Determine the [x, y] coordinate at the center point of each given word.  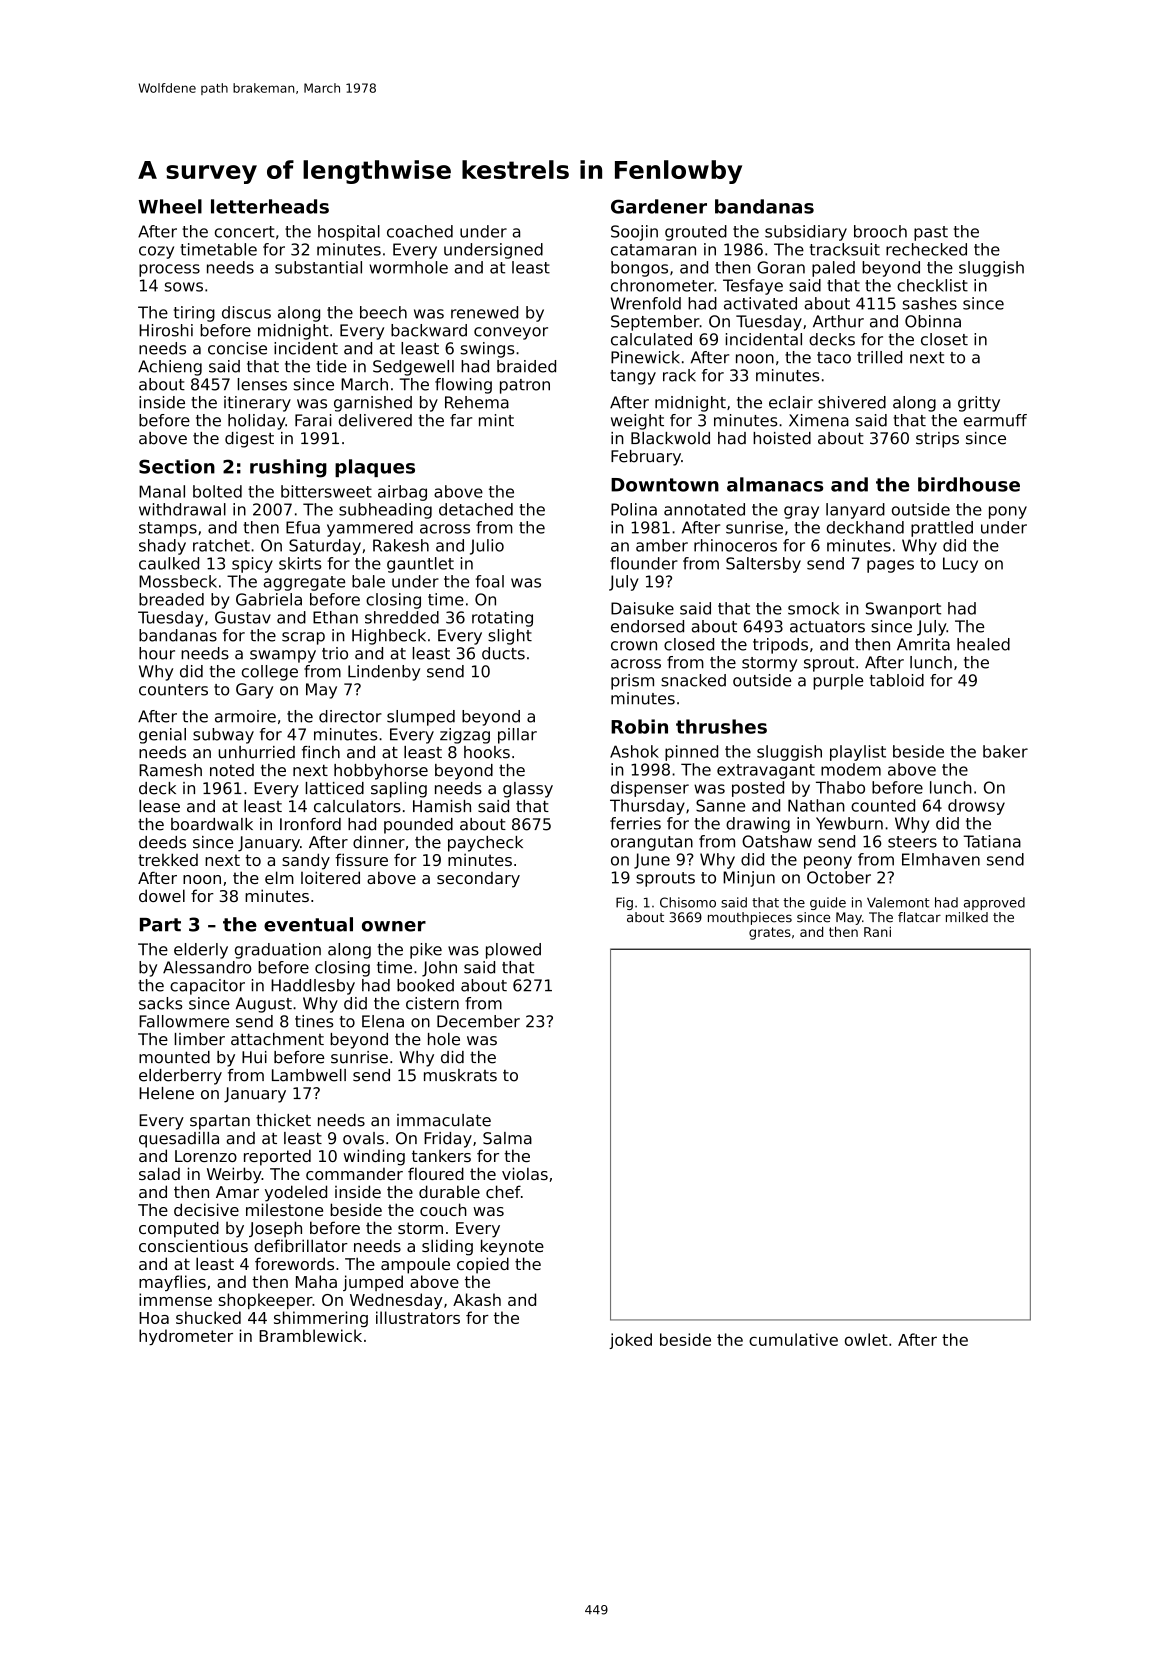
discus [246, 312]
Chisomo [688, 902]
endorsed [647, 626]
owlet [866, 1339]
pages [890, 566]
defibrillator [301, 1245]
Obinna [933, 321]
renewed [484, 312]
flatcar [919, 917]
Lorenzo [206, 1156]
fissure [361, 859]
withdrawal [182, 509]
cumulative [793, 1339]
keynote [512, 1247]
